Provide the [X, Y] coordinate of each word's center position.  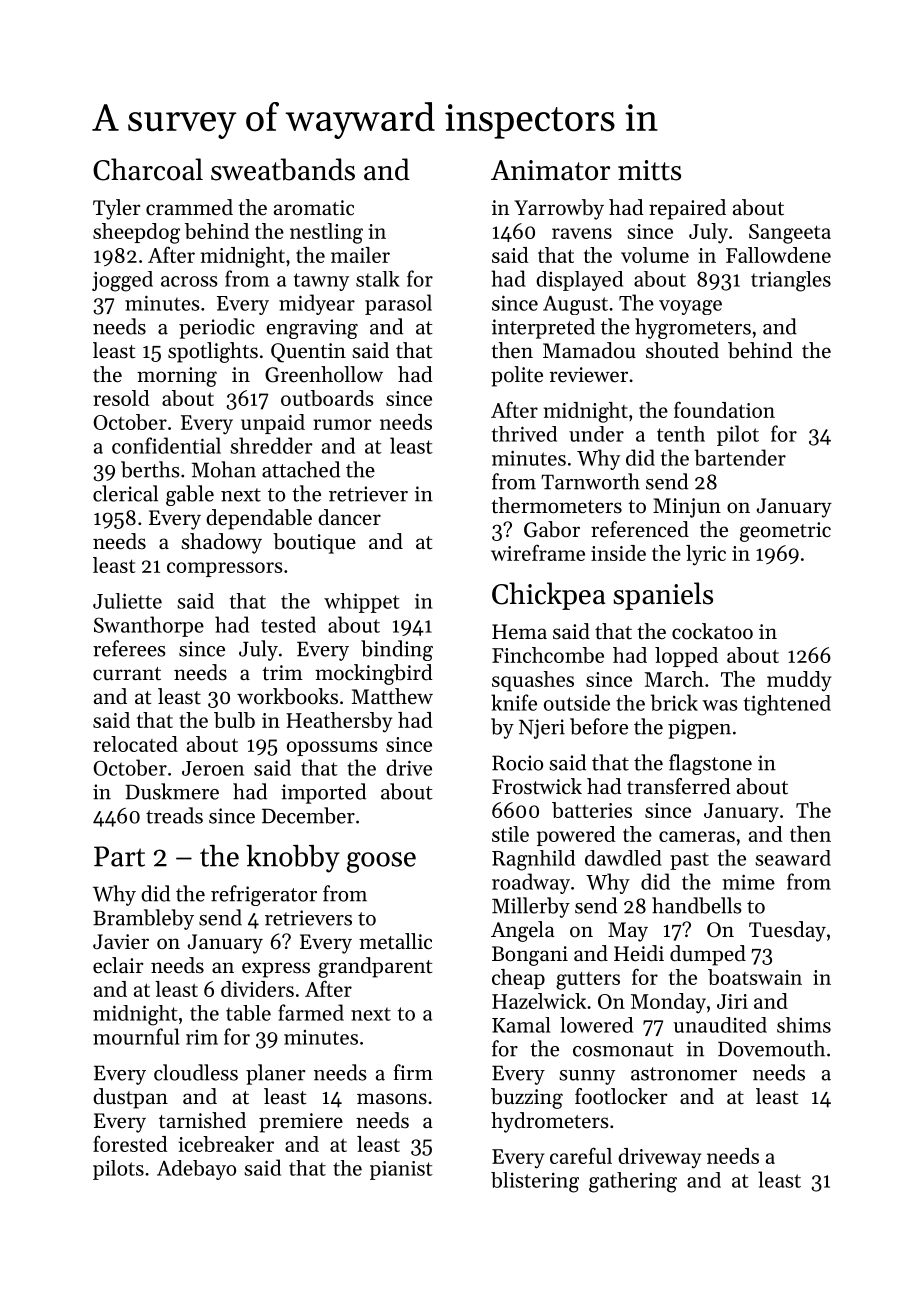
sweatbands [283, 169]
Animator [550, 170]
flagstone [710, 764]
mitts [649, 170]
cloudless [196, 1072]
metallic [395, 941]
